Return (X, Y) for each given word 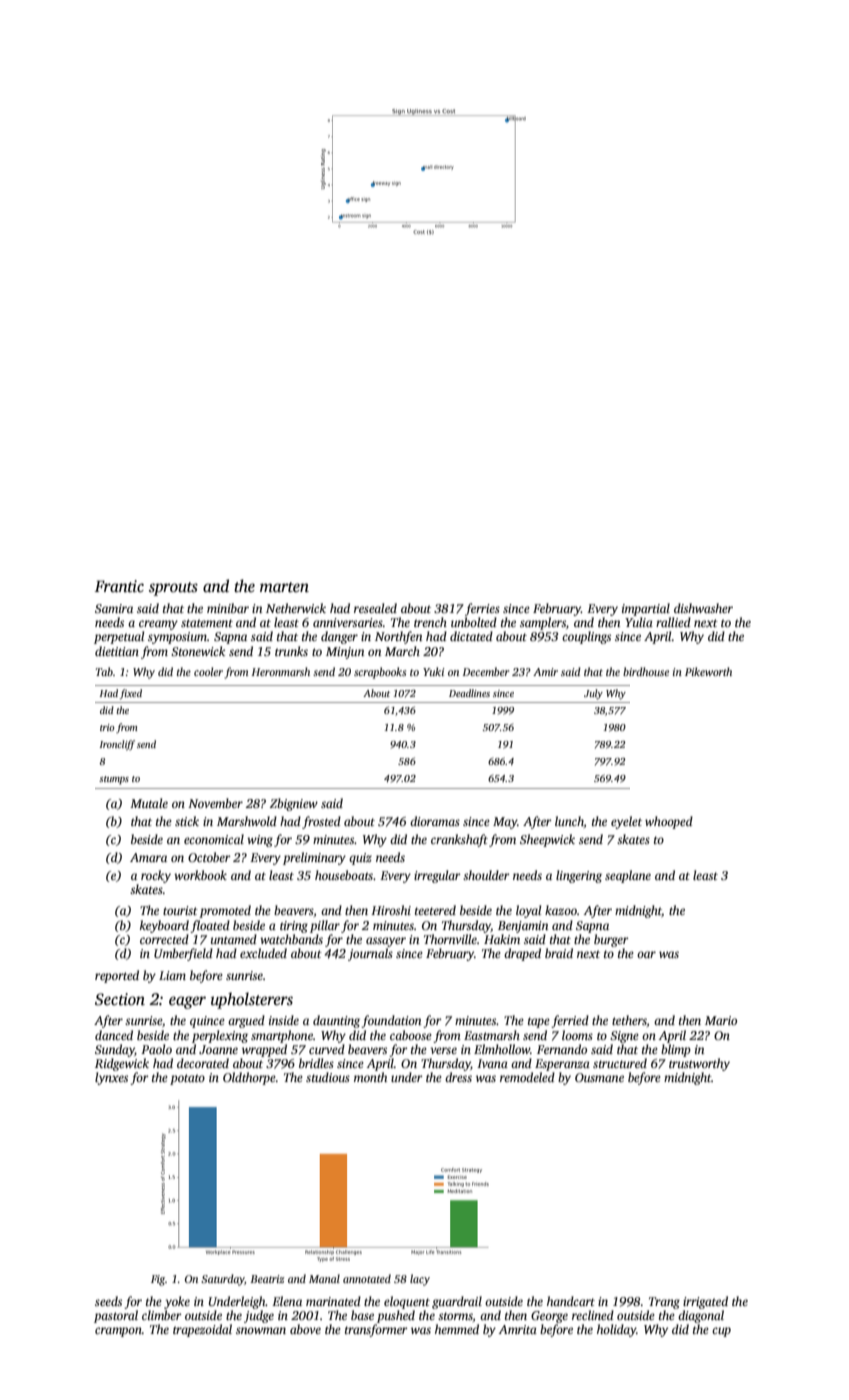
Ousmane (599, 1077)
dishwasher (703, 608)
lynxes (111, 1078)
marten (284, 587)
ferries (482, 609)
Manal (324, 1278)
